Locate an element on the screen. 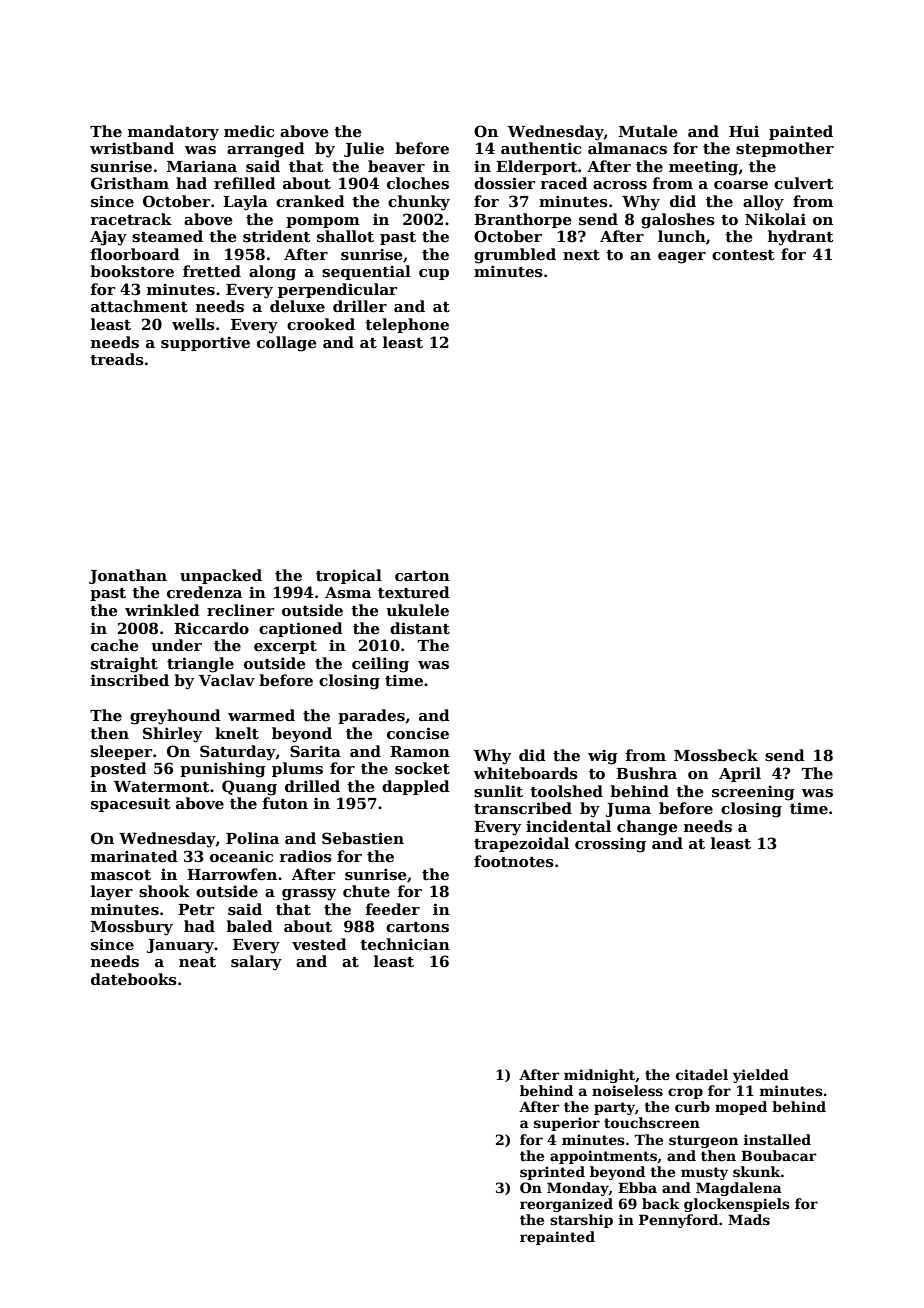 Image resolution: width=924 pixels, height=1308 pixels. next is located at coordinates (581, 255).
